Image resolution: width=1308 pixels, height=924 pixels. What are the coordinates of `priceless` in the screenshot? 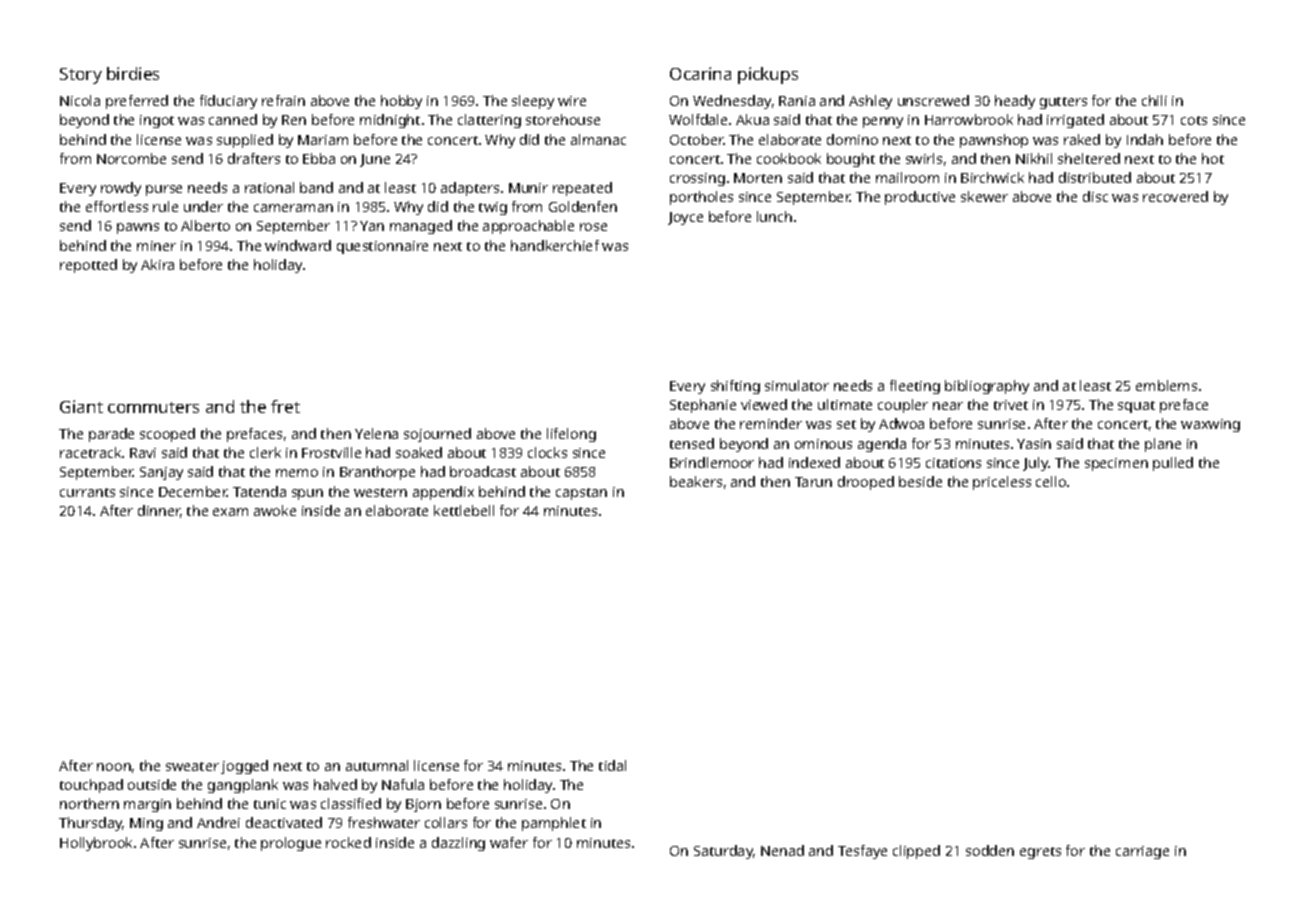 It's located at (1002, 483).
